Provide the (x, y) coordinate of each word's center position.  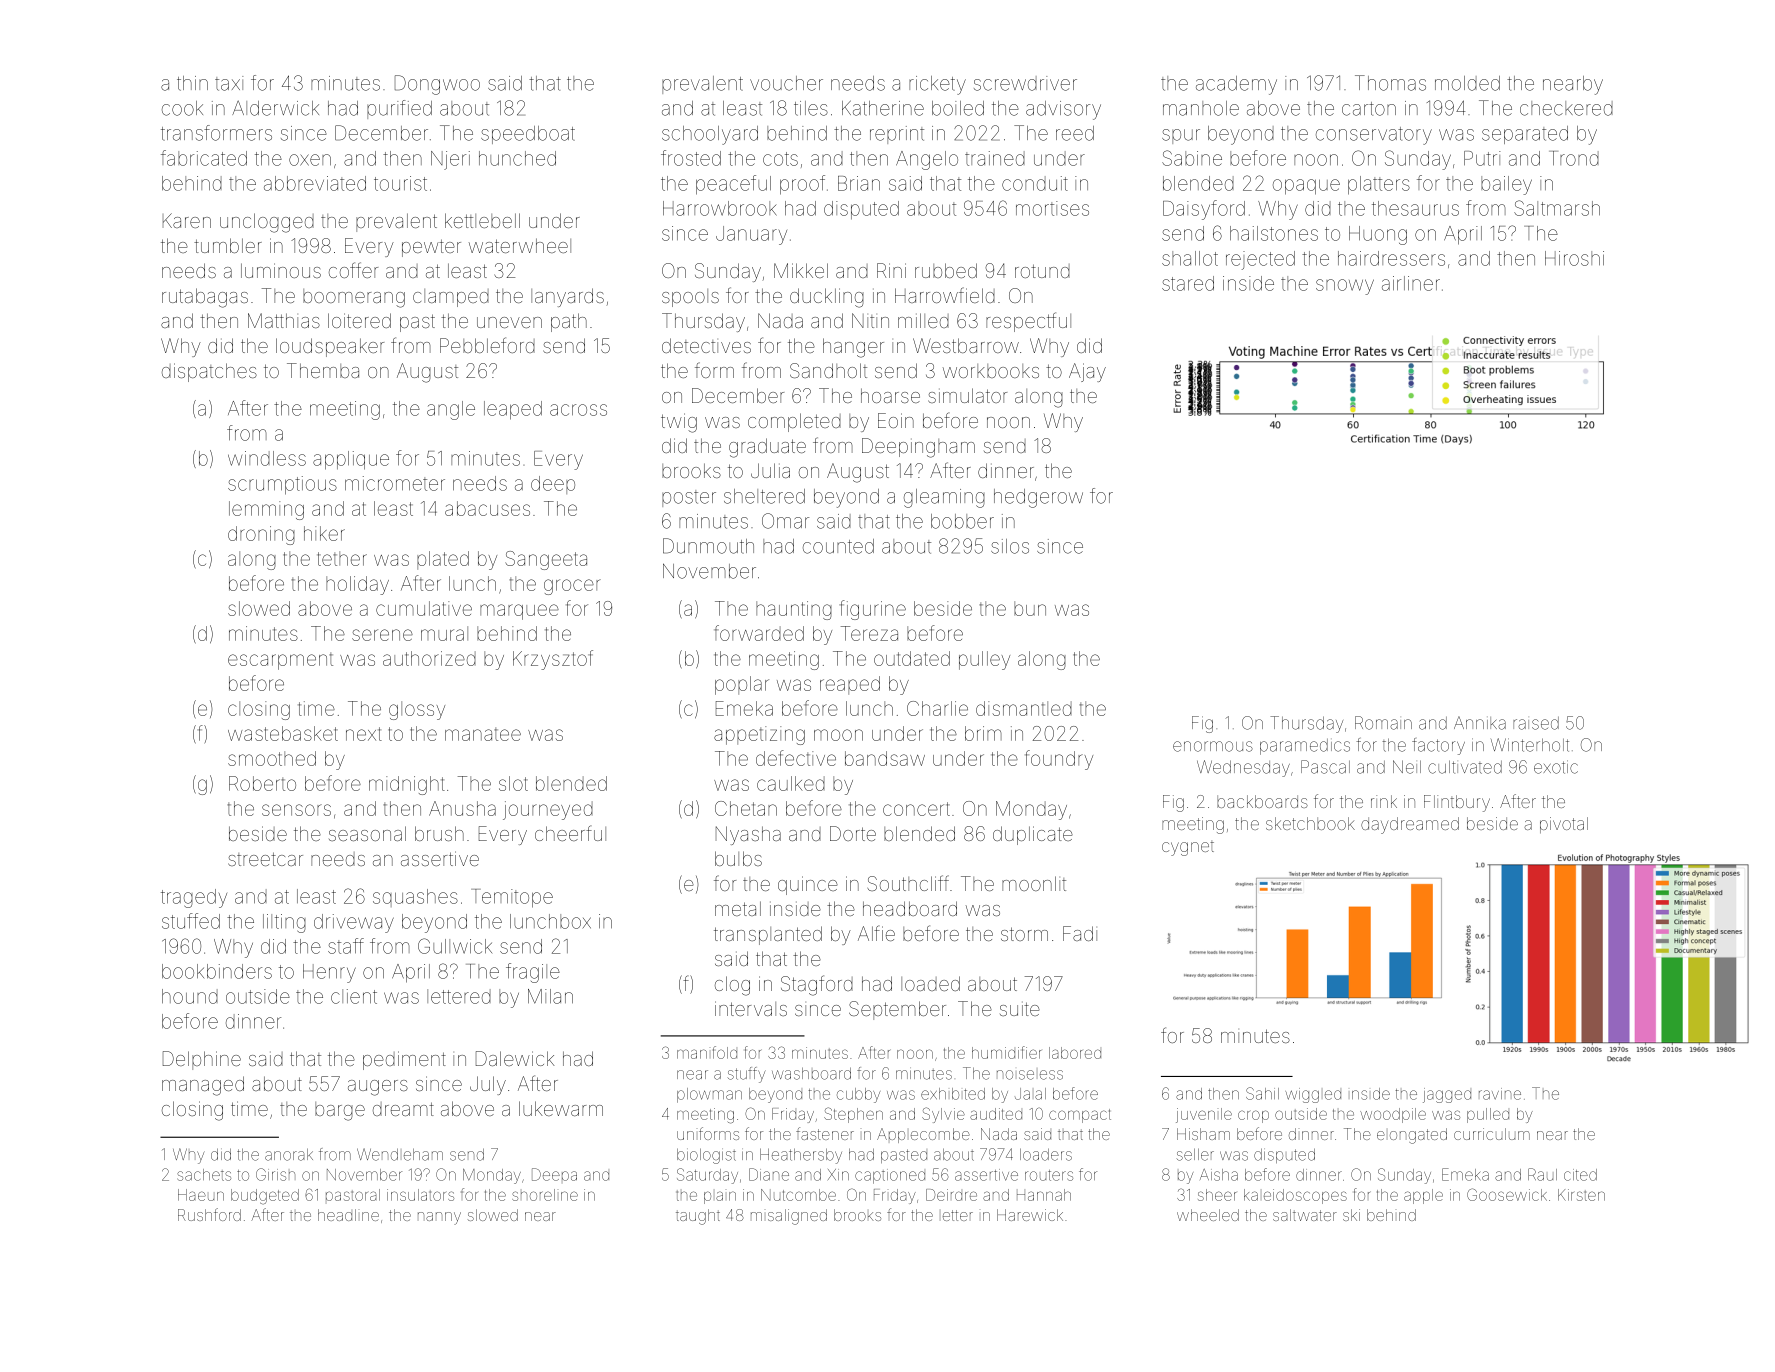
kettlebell (482, 220)
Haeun (201, 1195)
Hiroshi (1574, 258)
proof (802, 185)
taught (698, 1217)
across (578, 410)
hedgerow (1038, 498)
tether (342, 558)
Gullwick (455, 946)
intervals (751, 1008)
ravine (1500, 1094)
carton (1369, 109)
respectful (1028, 322)
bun (1030, 608)
